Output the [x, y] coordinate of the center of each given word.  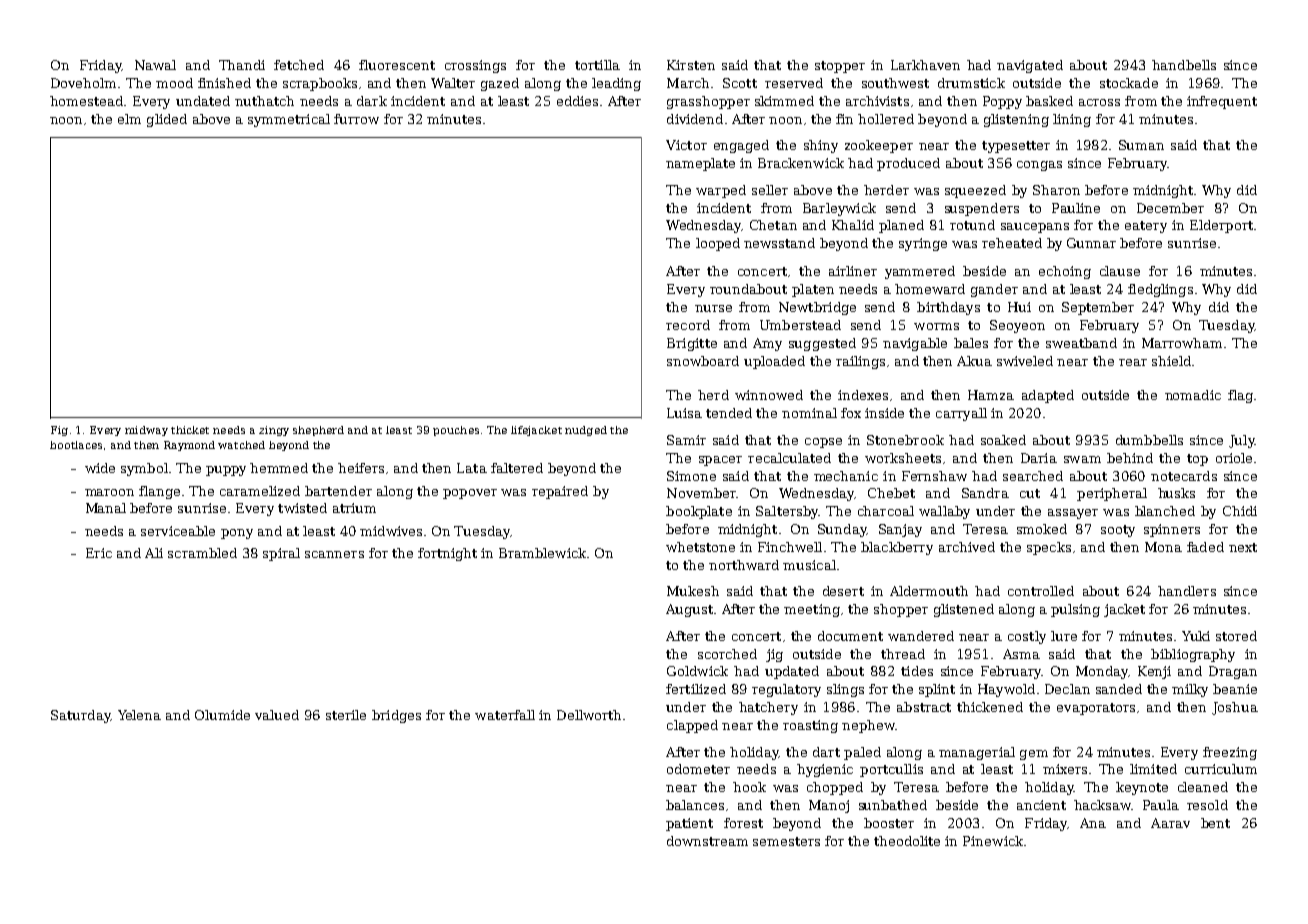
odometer [698, 769]
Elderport [1221, 226]
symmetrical [289, 120]
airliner [853, 271]
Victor [686, 145]
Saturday [81, 716]
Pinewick [993, 841]
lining [1072, 120]
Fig [59, 431]
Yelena [139, 715]
